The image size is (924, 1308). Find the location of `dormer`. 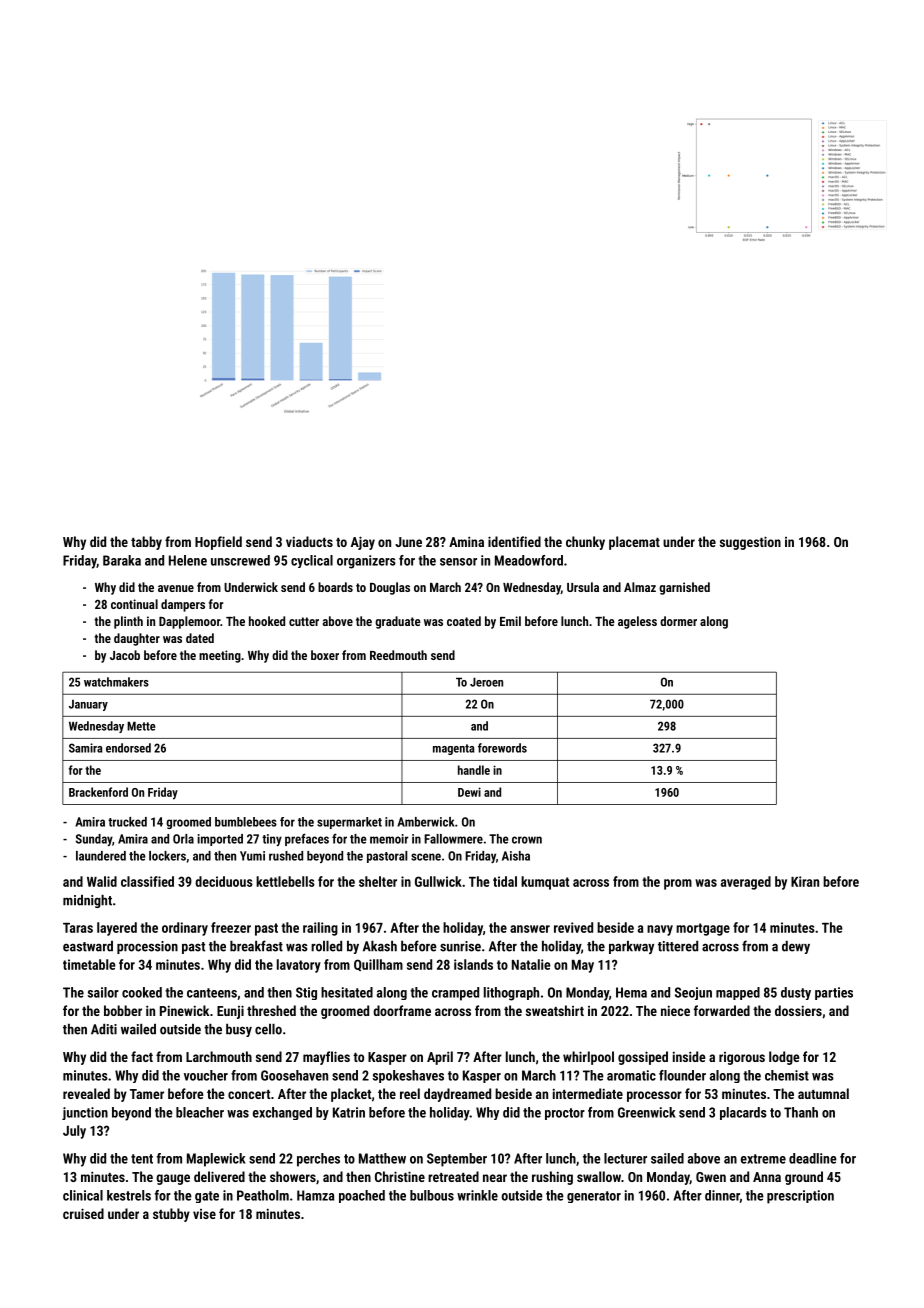

dormer is located at coordinates (678, 621).
